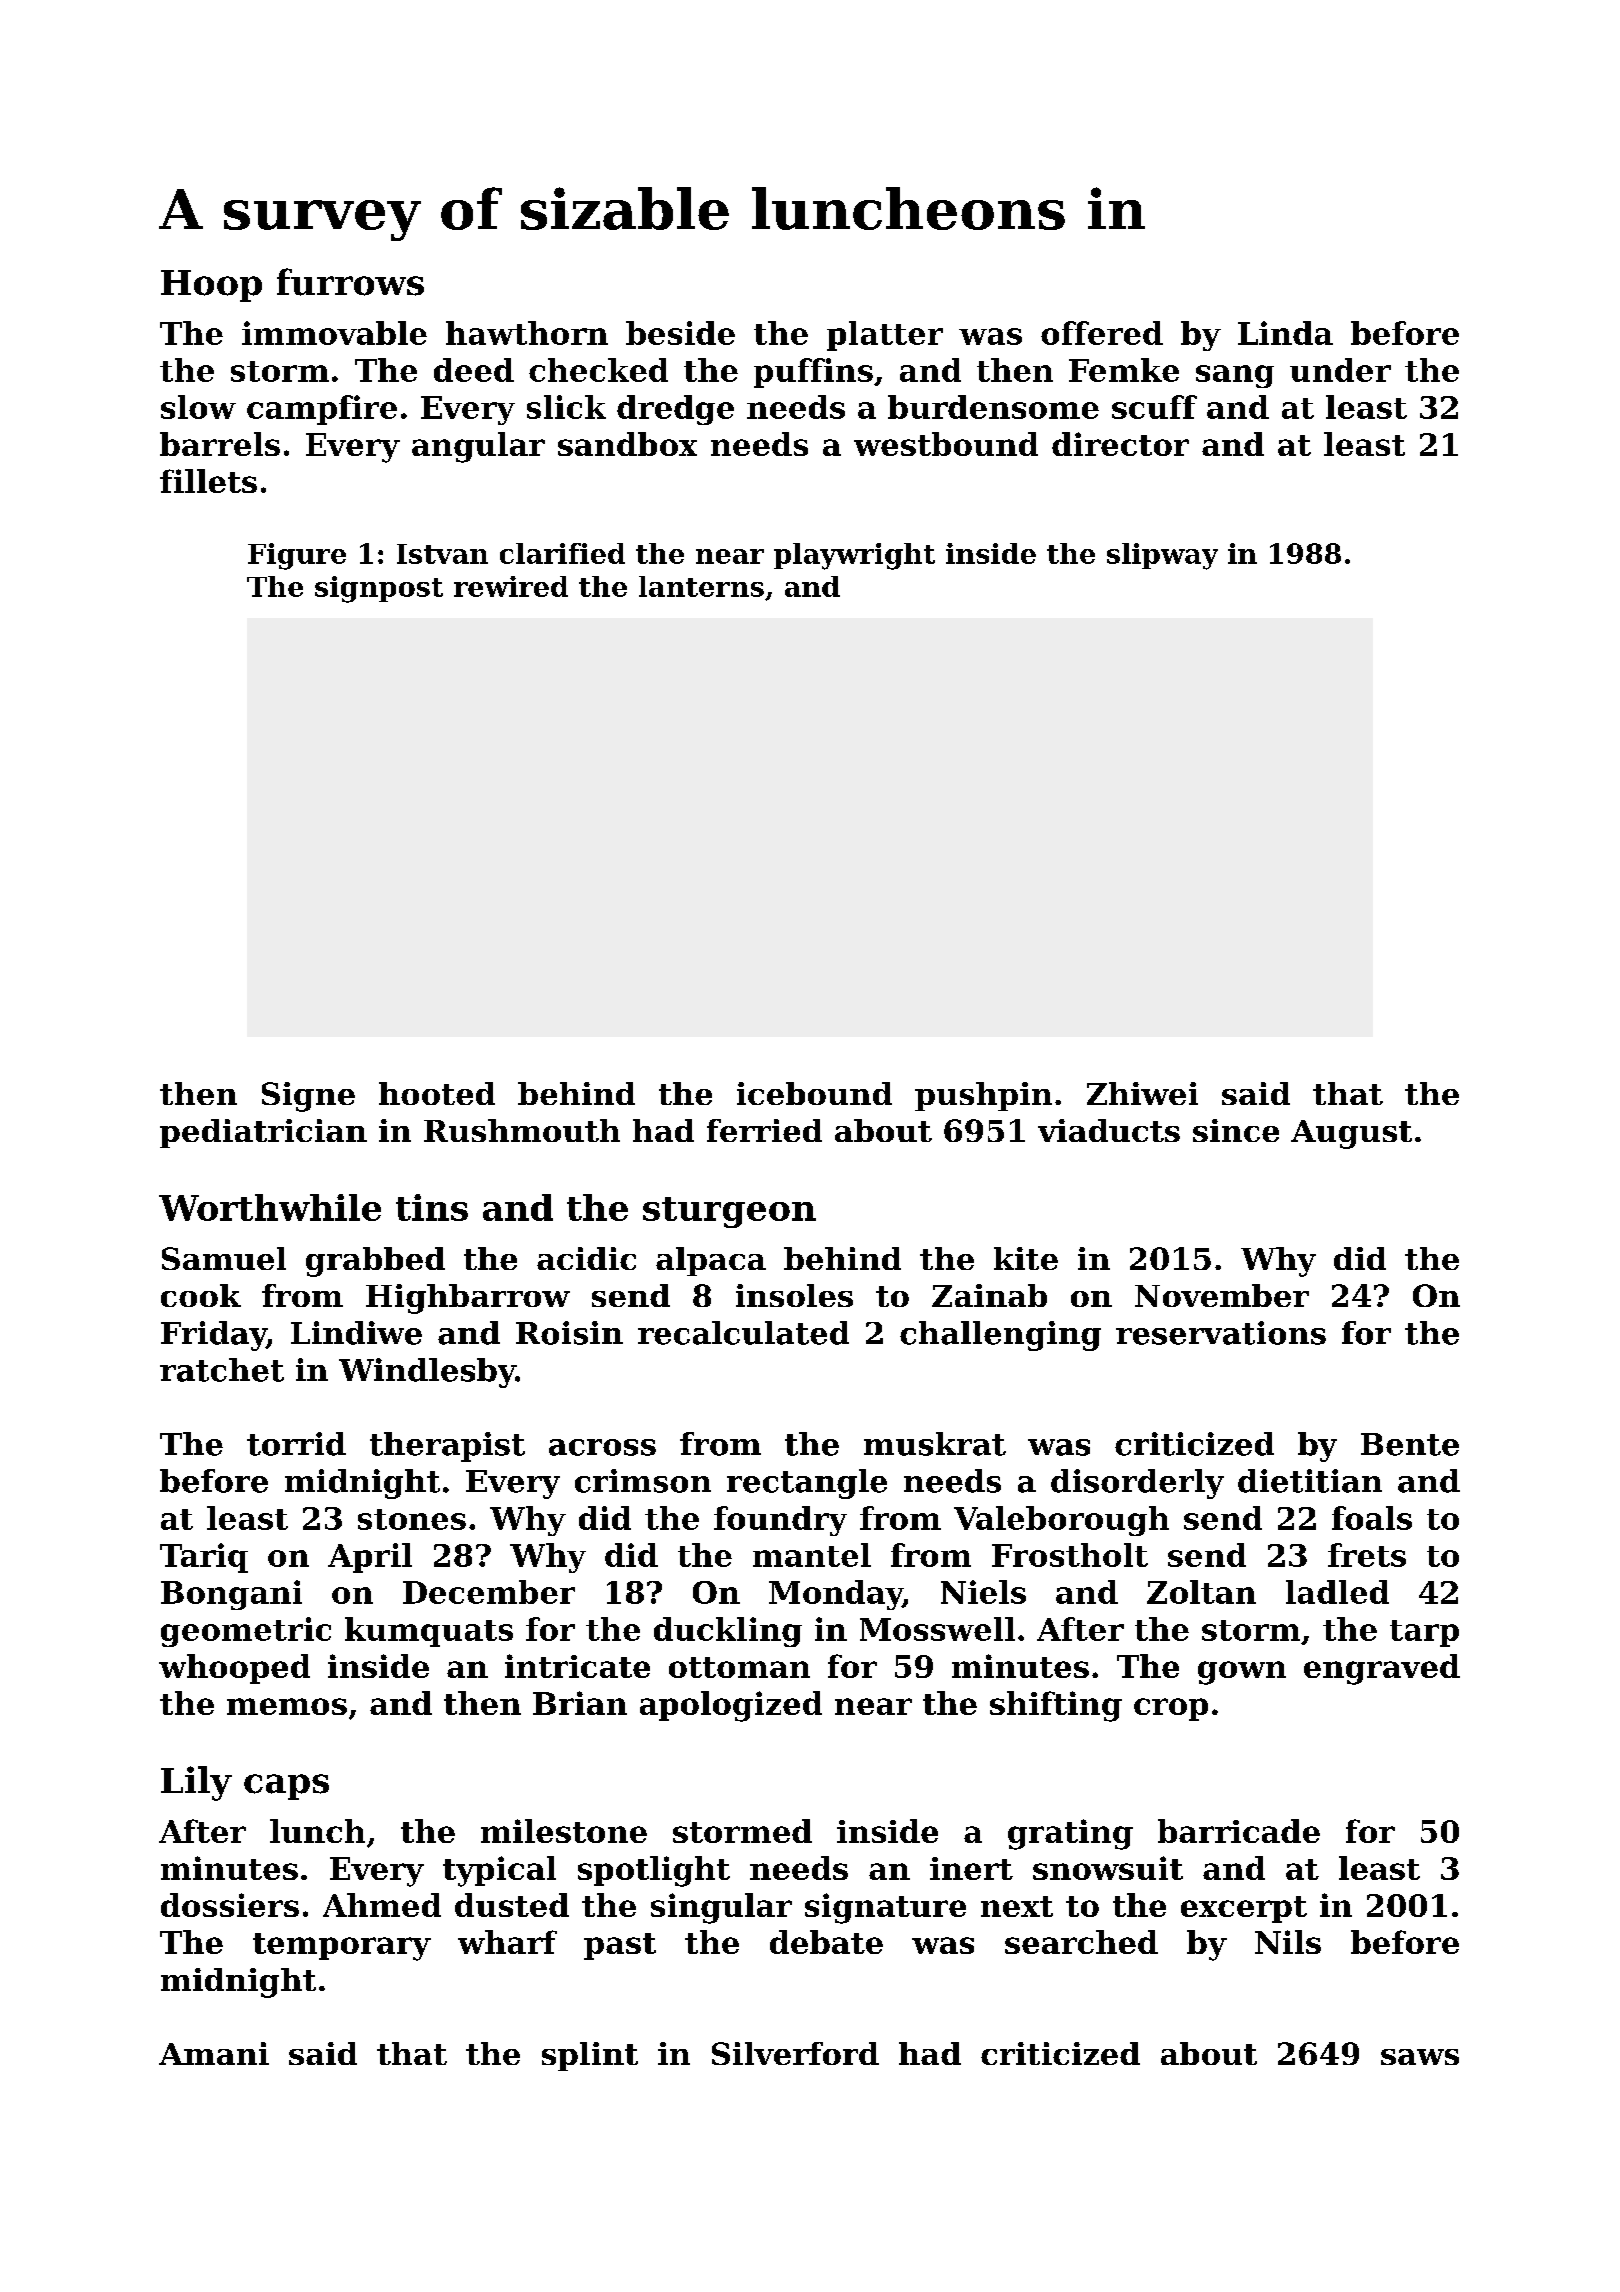 The height and width of the document is (2292, 1620). I want to click on slow, so click(198, 407).
